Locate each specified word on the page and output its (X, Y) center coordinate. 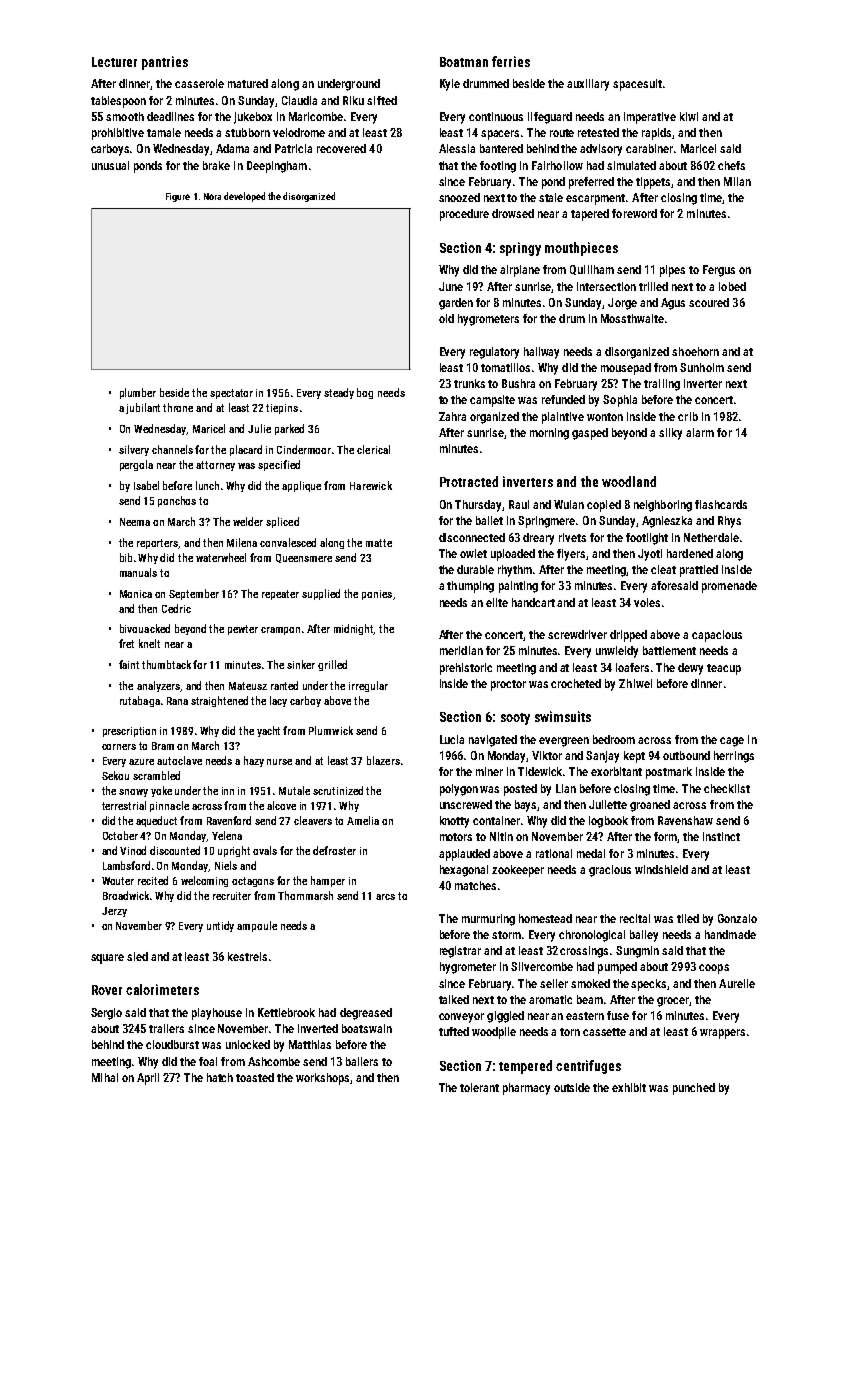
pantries (165, 63)
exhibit (629, 1087)
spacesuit (637, 85)
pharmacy (526, 1089)
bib (126, 557)
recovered (341, 148)
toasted (255, 1077)
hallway (541, 353)
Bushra (518, 383)
